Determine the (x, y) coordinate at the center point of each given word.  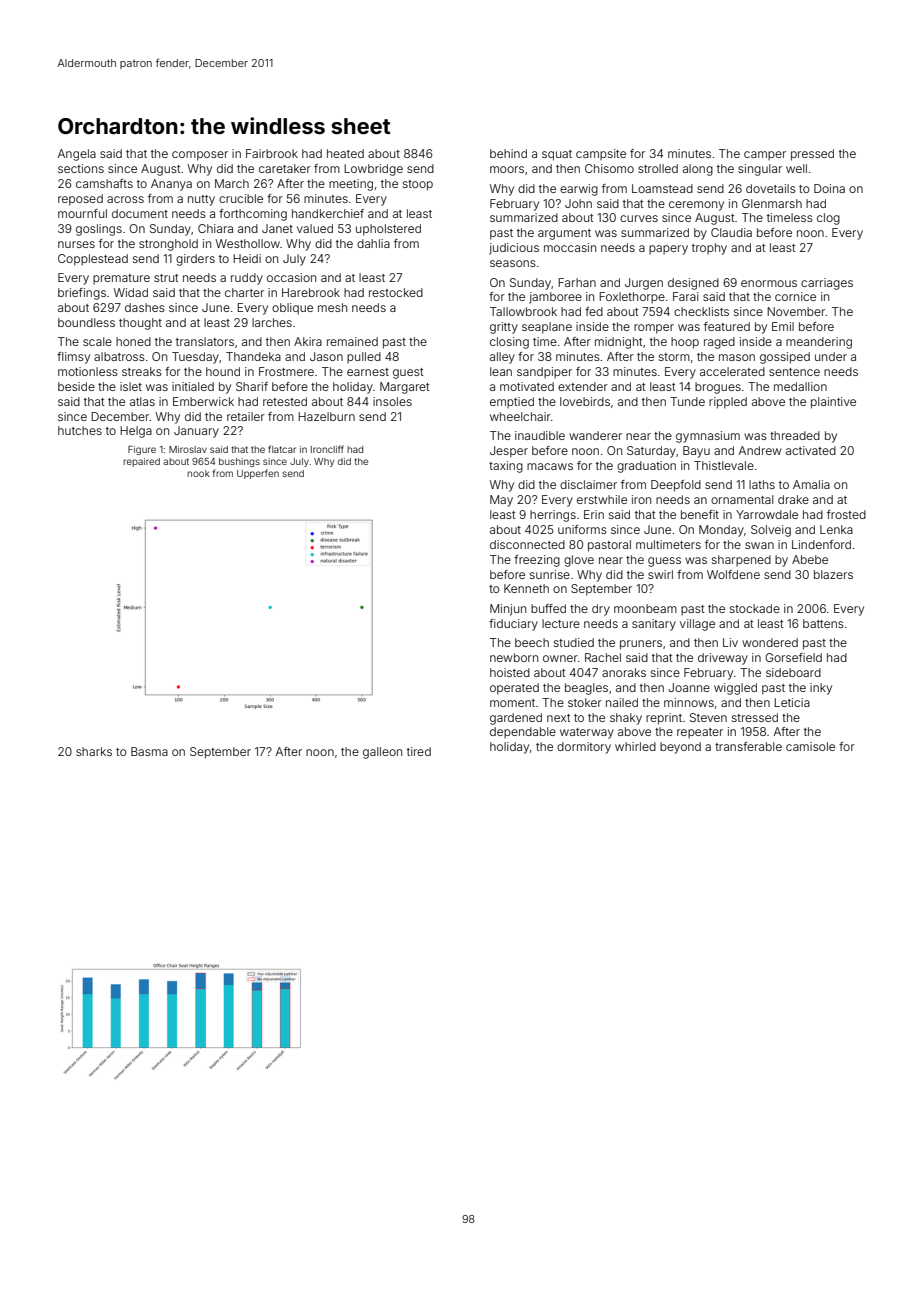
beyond (680, 748)
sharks (94, 751)
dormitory (584, 748)
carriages (827, 284)
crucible (241, 198)
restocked (396, 292)
